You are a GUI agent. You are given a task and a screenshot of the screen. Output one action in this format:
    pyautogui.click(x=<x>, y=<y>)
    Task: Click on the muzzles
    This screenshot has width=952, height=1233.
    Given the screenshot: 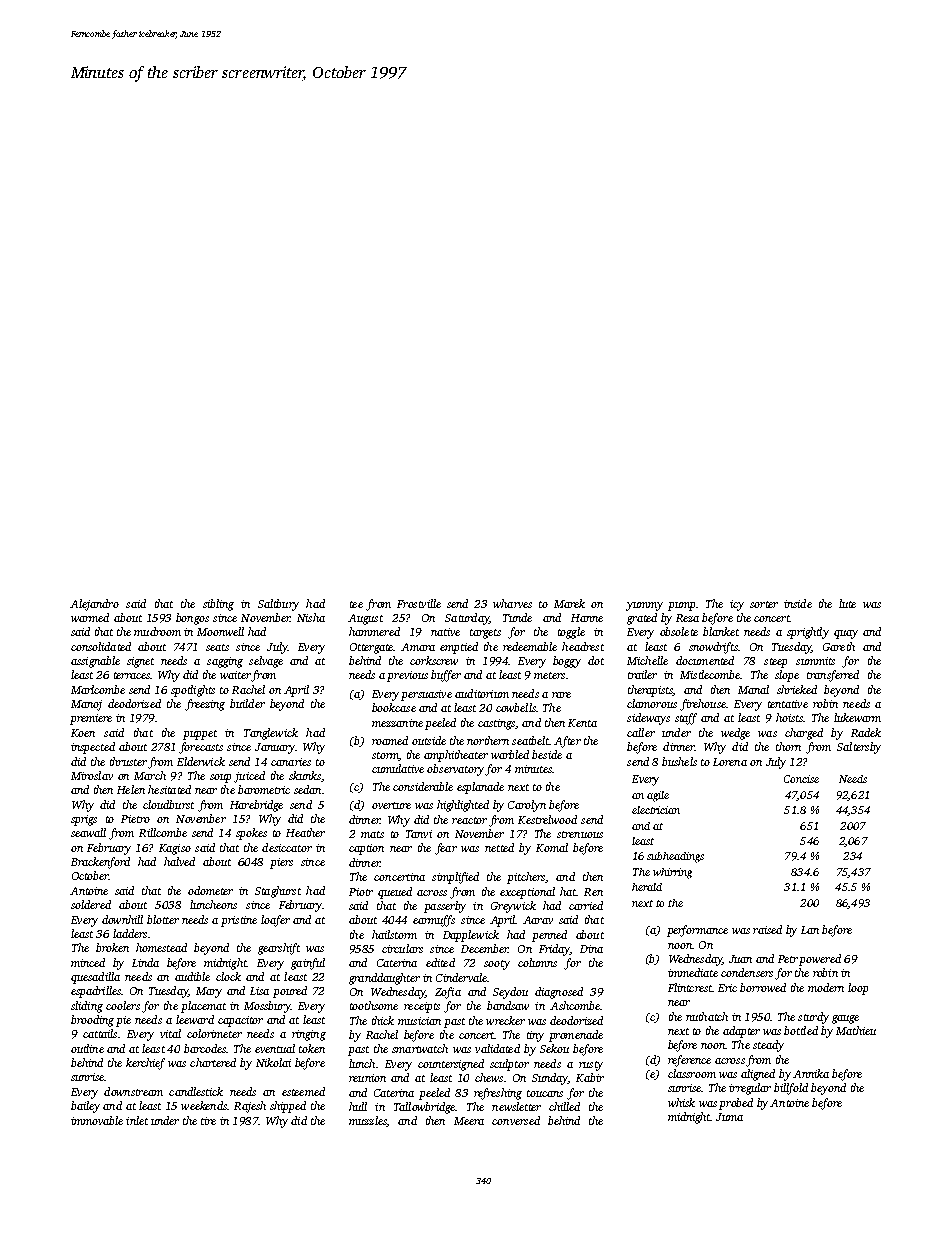 What is the action you would take?
    pyautogui.click(x=368, y=1121)
